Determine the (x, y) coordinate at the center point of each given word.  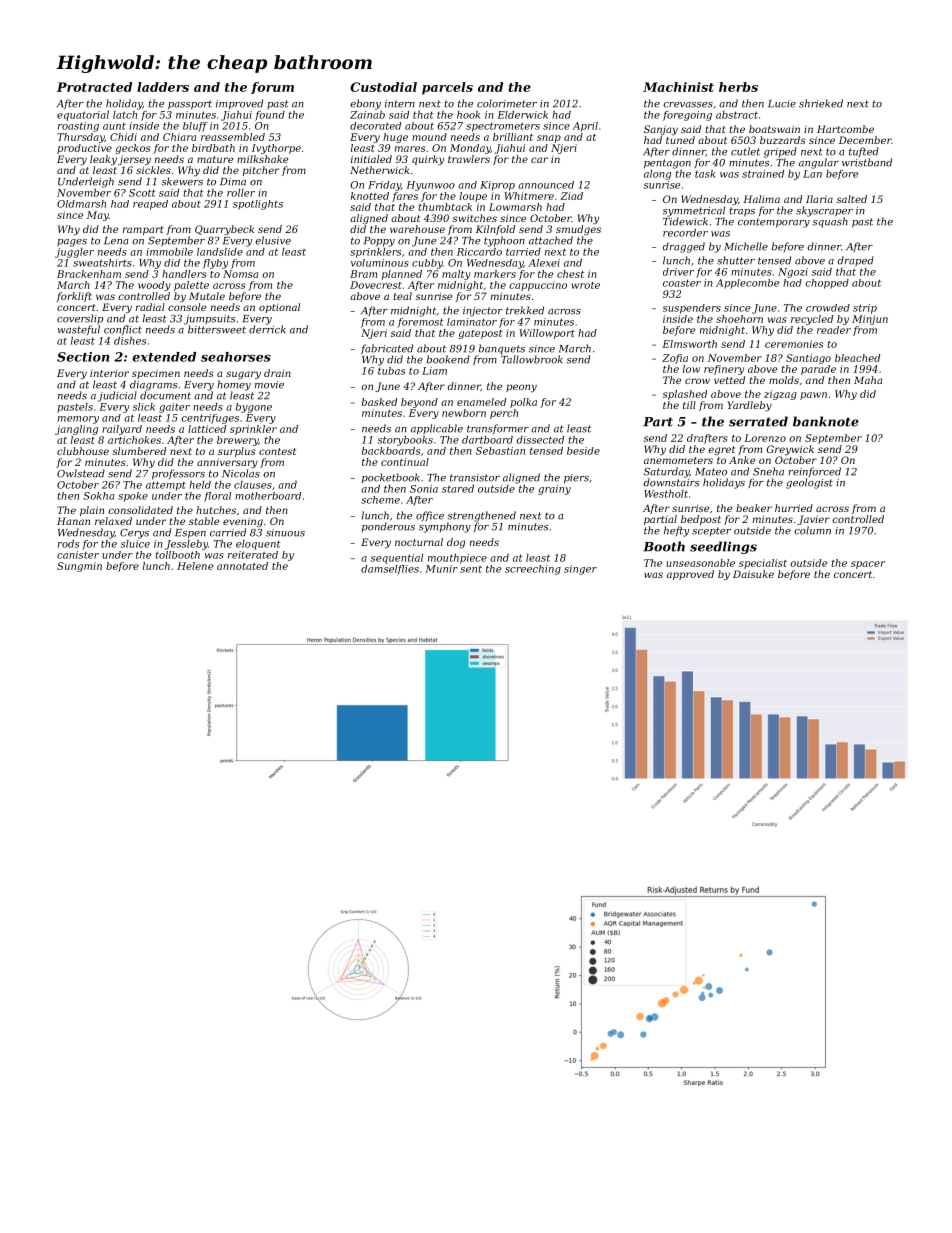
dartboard (487, 440)
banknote (826, 421)
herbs (738, 87)
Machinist (678, 87)
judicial (117, 396)
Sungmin (79, 567)
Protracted (94, 87)
